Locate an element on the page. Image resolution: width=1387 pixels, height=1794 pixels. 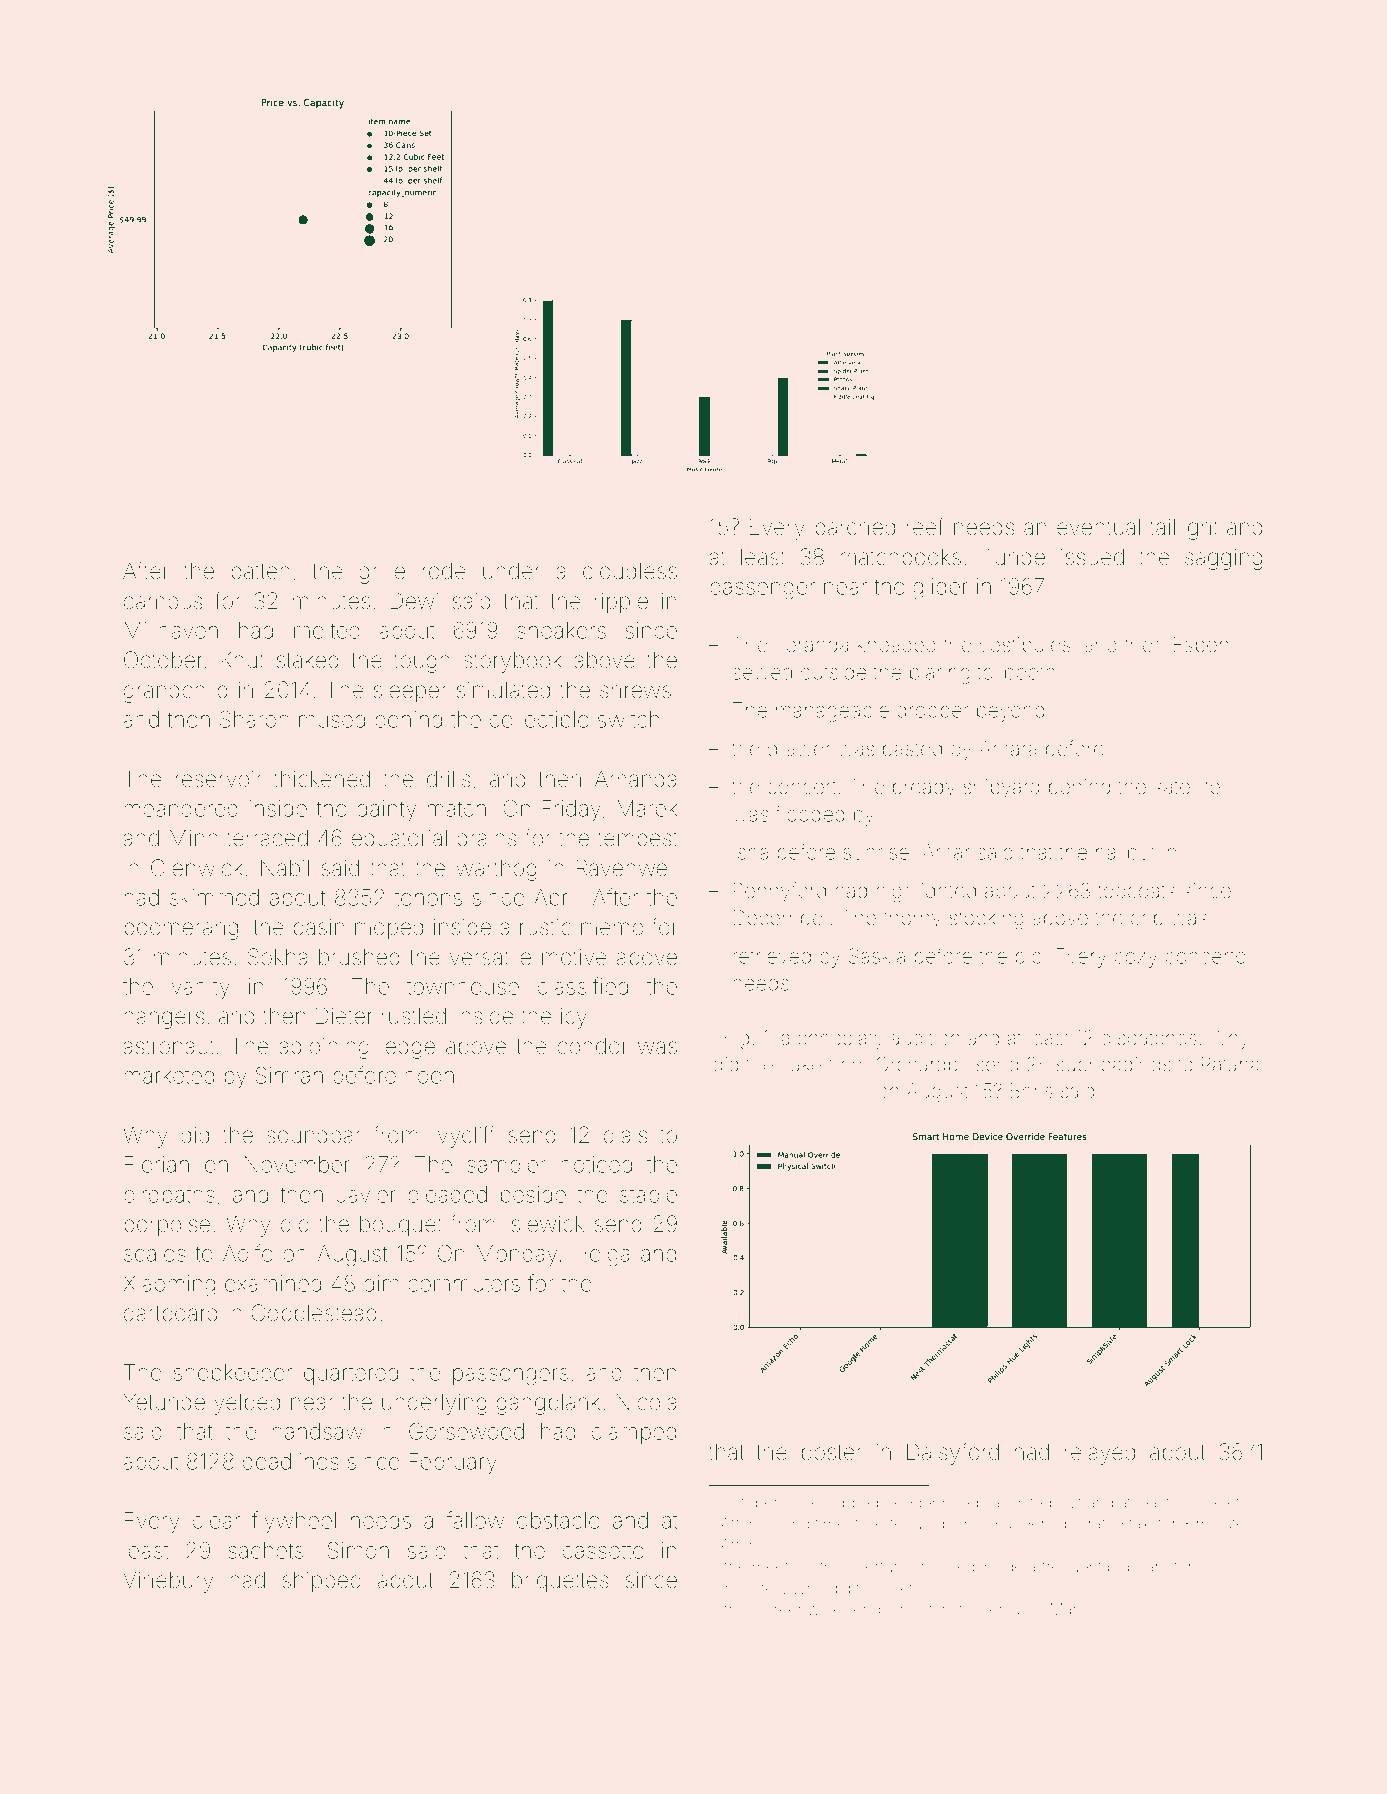
glider is located at coordinates (940, 589).
